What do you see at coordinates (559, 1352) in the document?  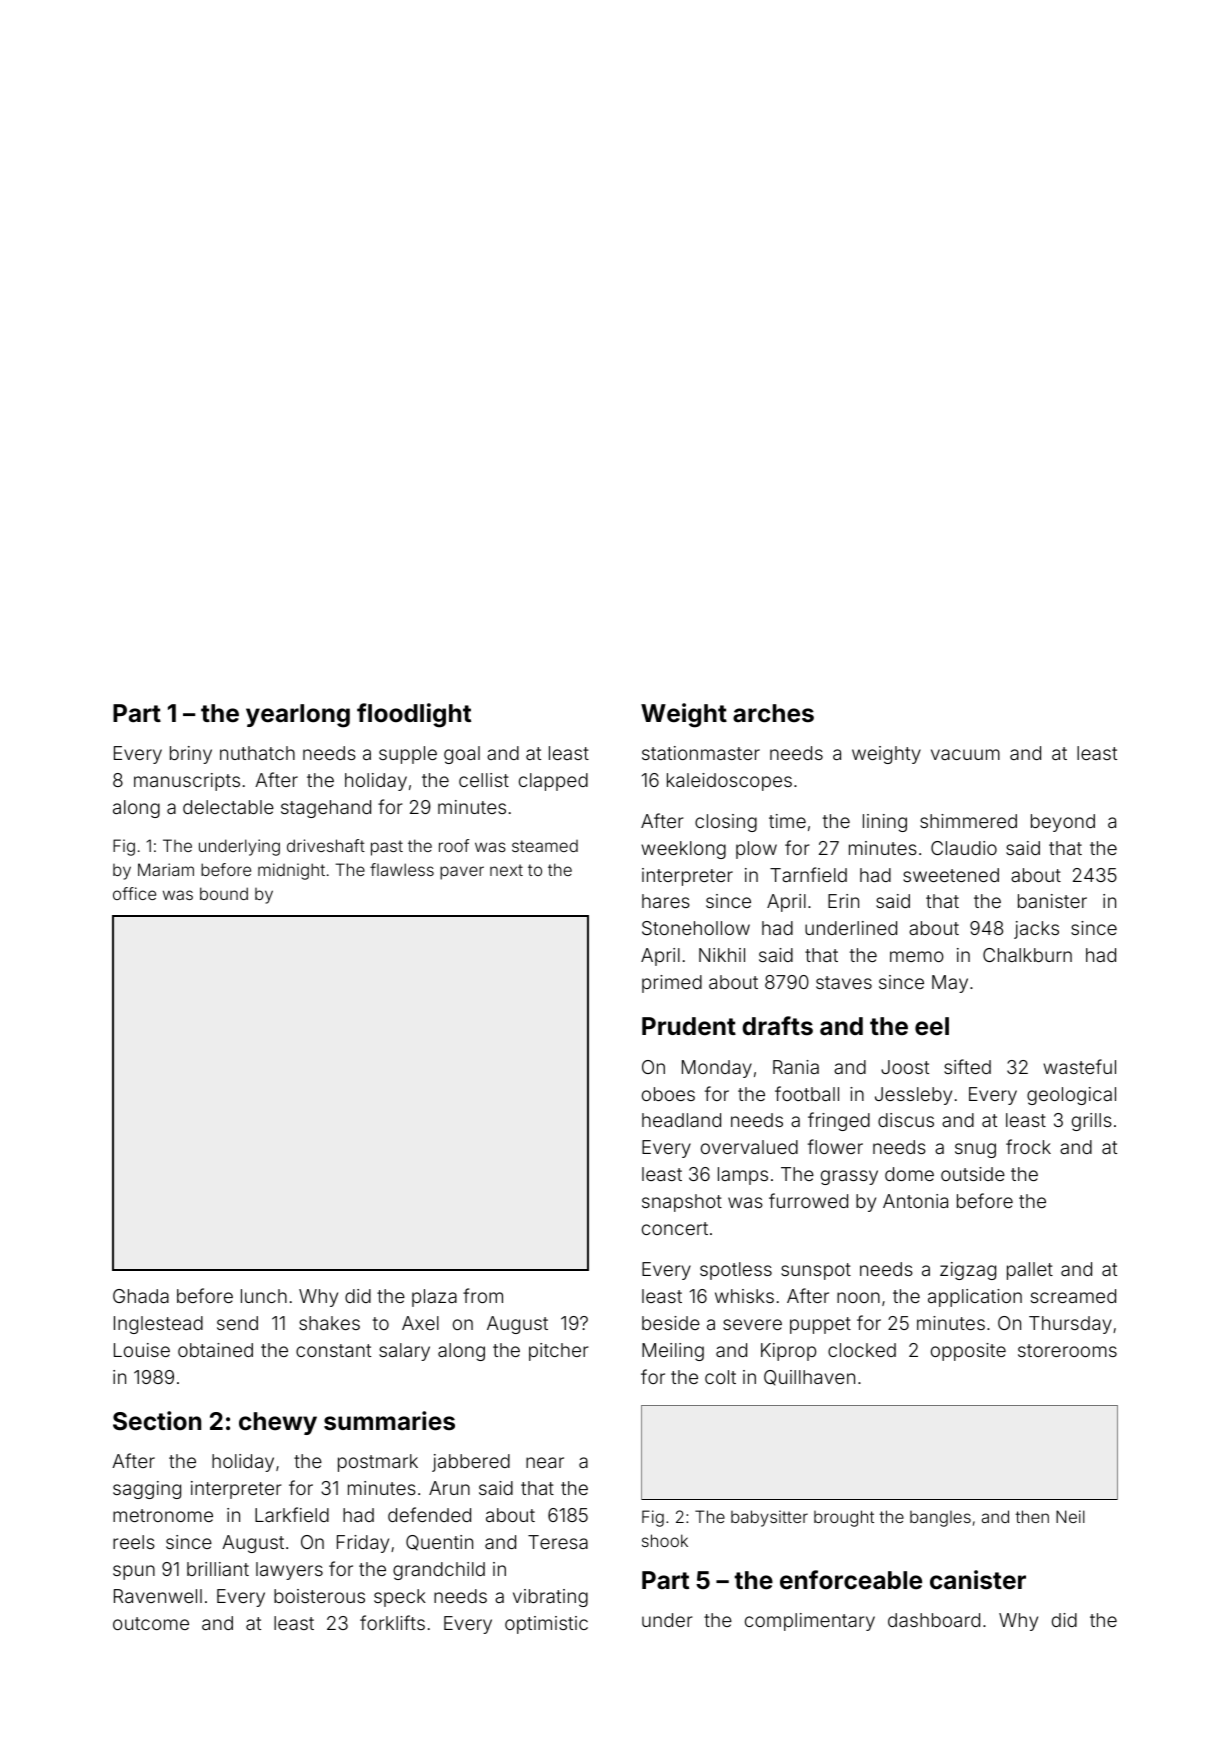 I see `pitcher` at bounding box center [559, 1352].
